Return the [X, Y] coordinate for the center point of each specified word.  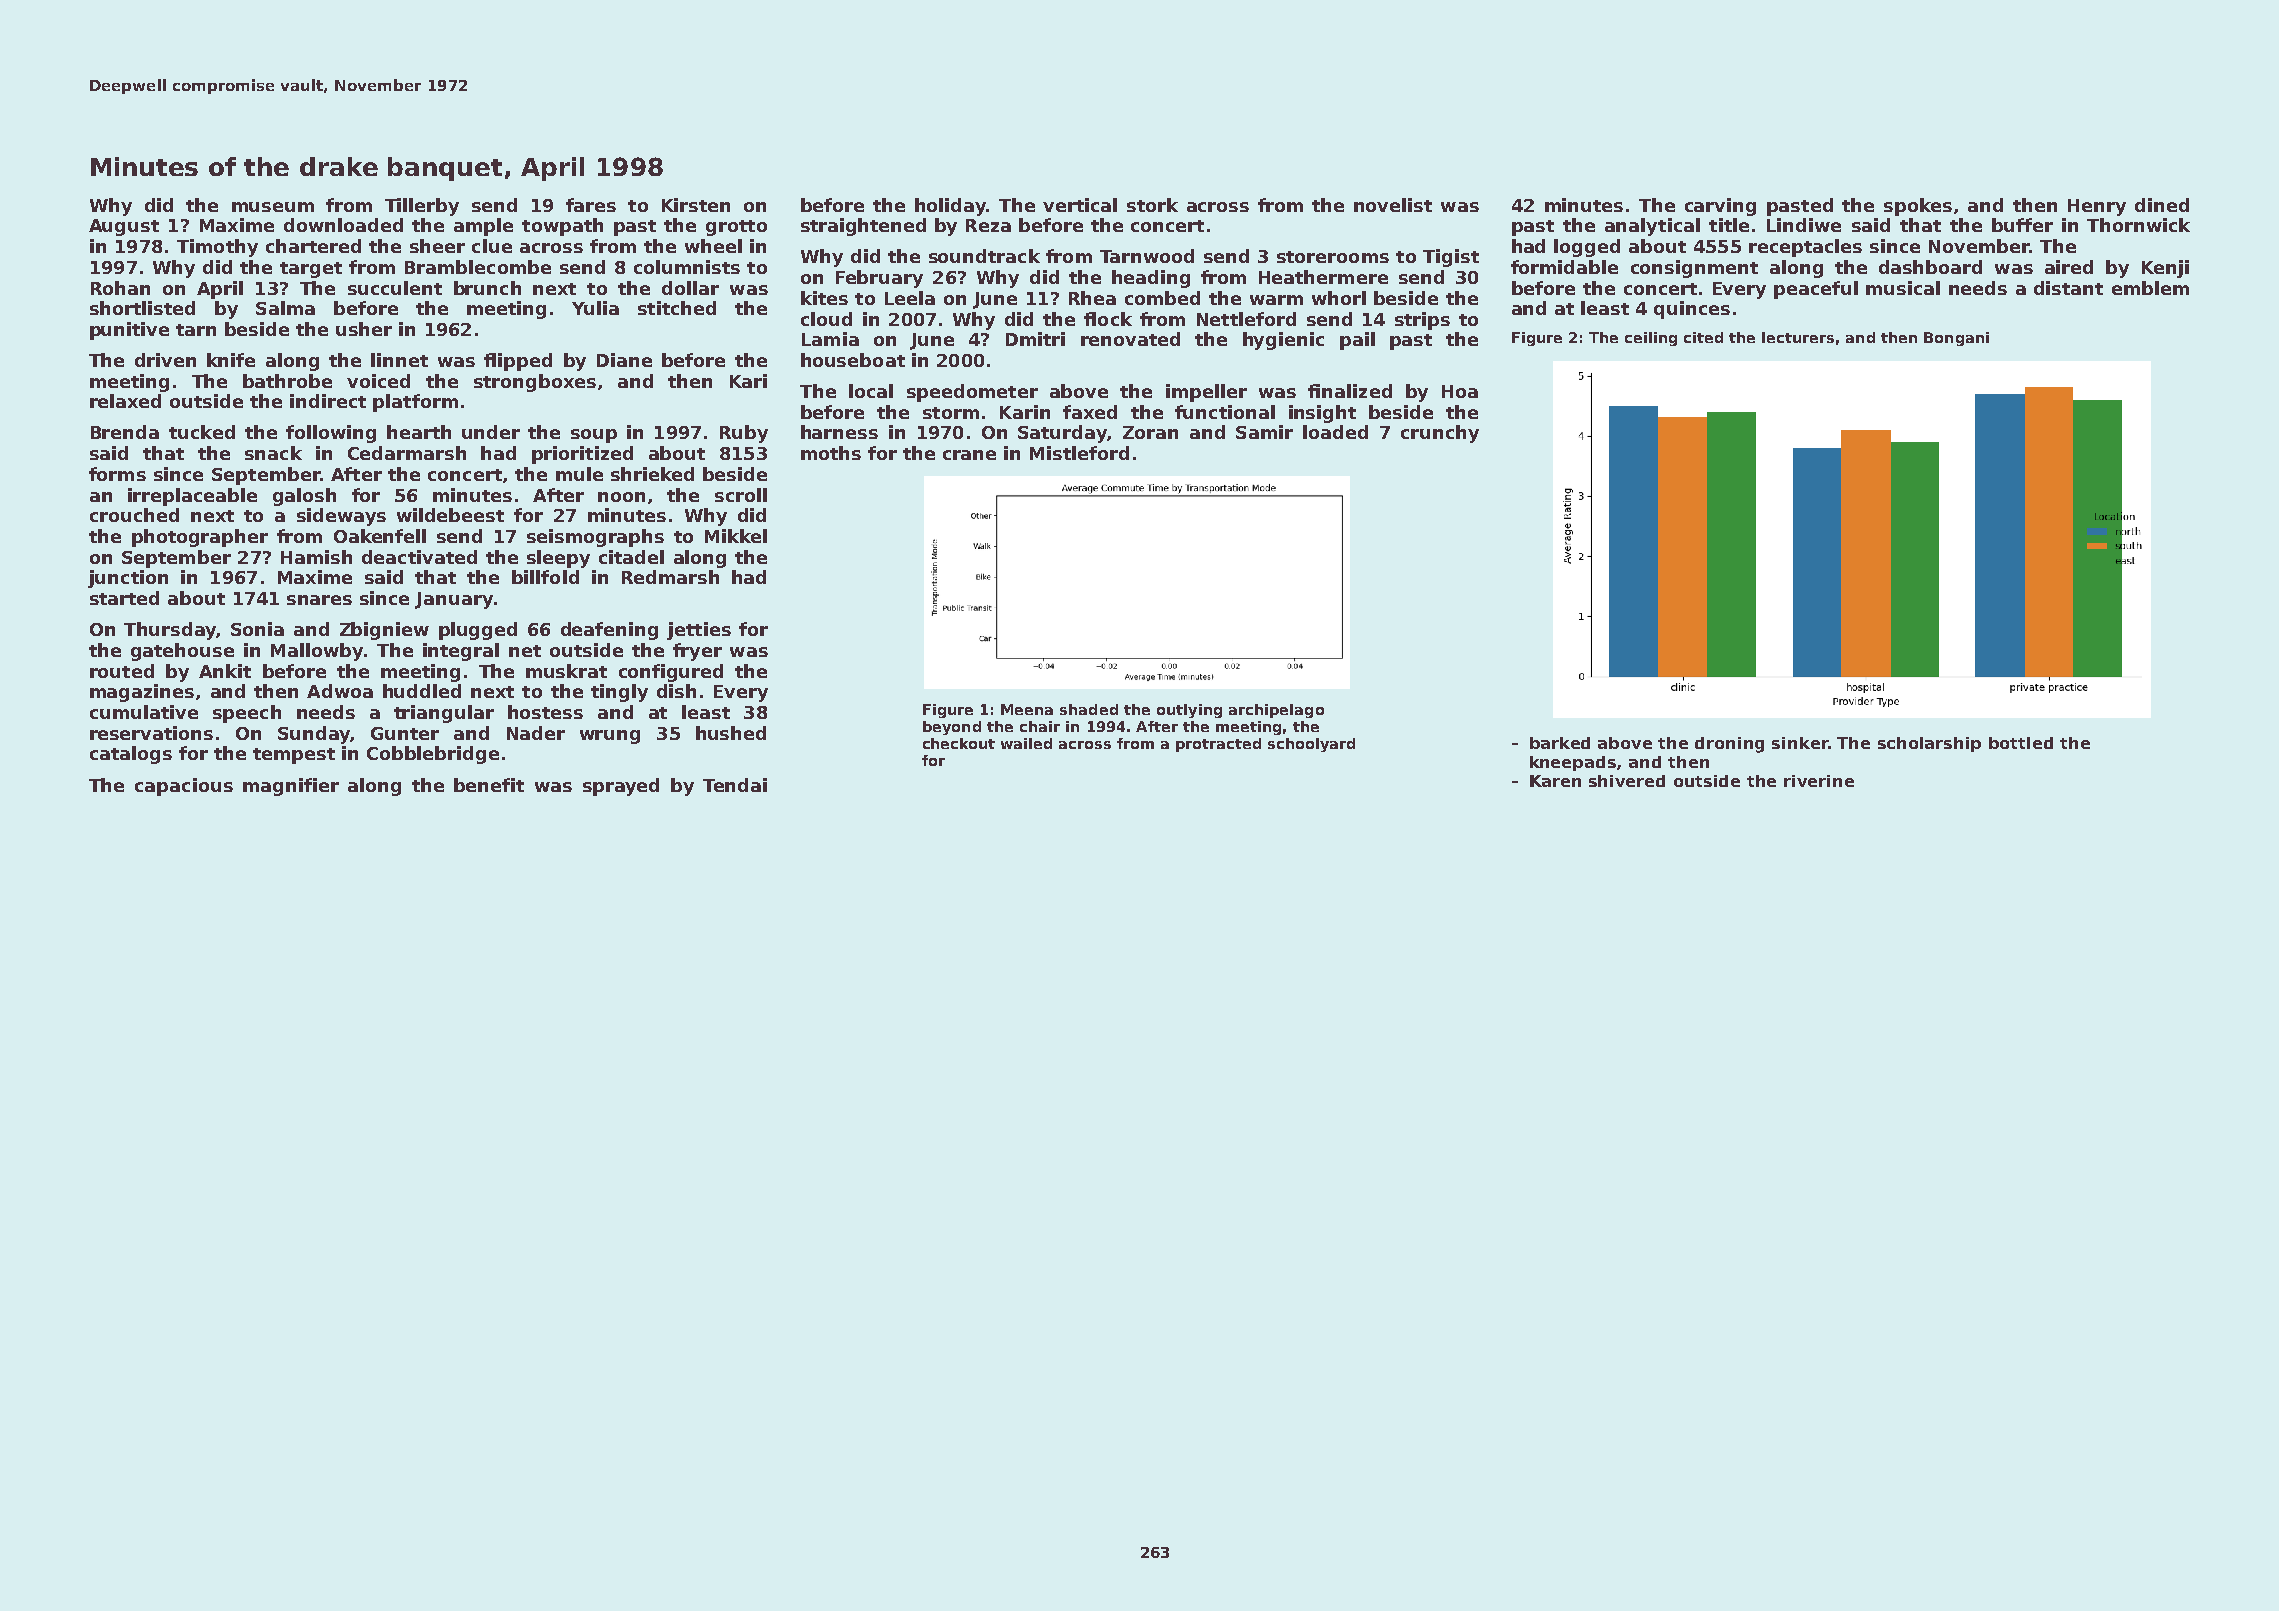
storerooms [1333, 257]
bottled [2021, 743]
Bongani [1956, 339]
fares [591, 205]
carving [1720, 207]
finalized [1350, 391]
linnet [399, 360]
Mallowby [317, 652]
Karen [1555, 781]
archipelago [1276, 711]
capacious [184, 787]
